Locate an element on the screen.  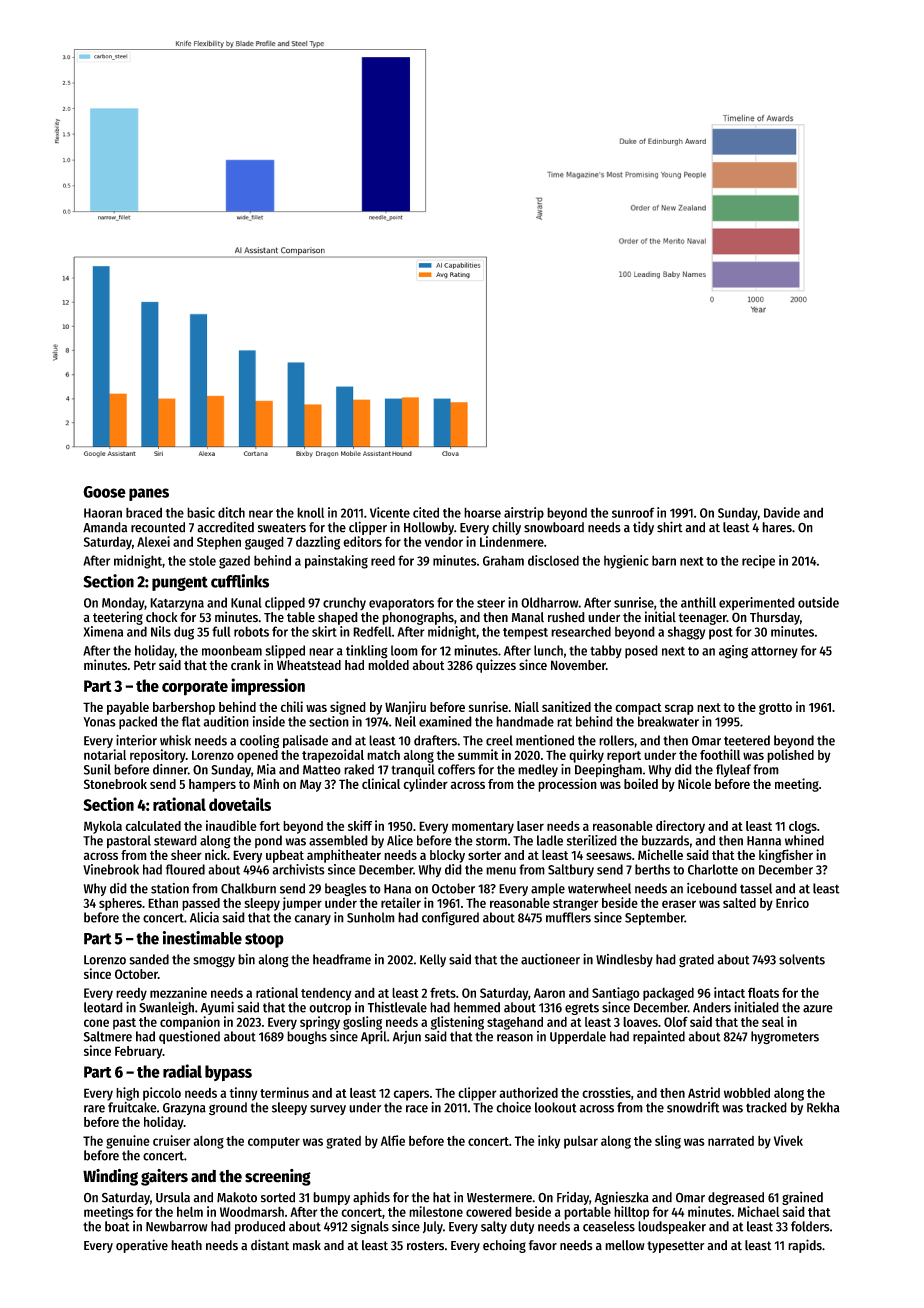
attorney is located at coordinates (774, 652).
